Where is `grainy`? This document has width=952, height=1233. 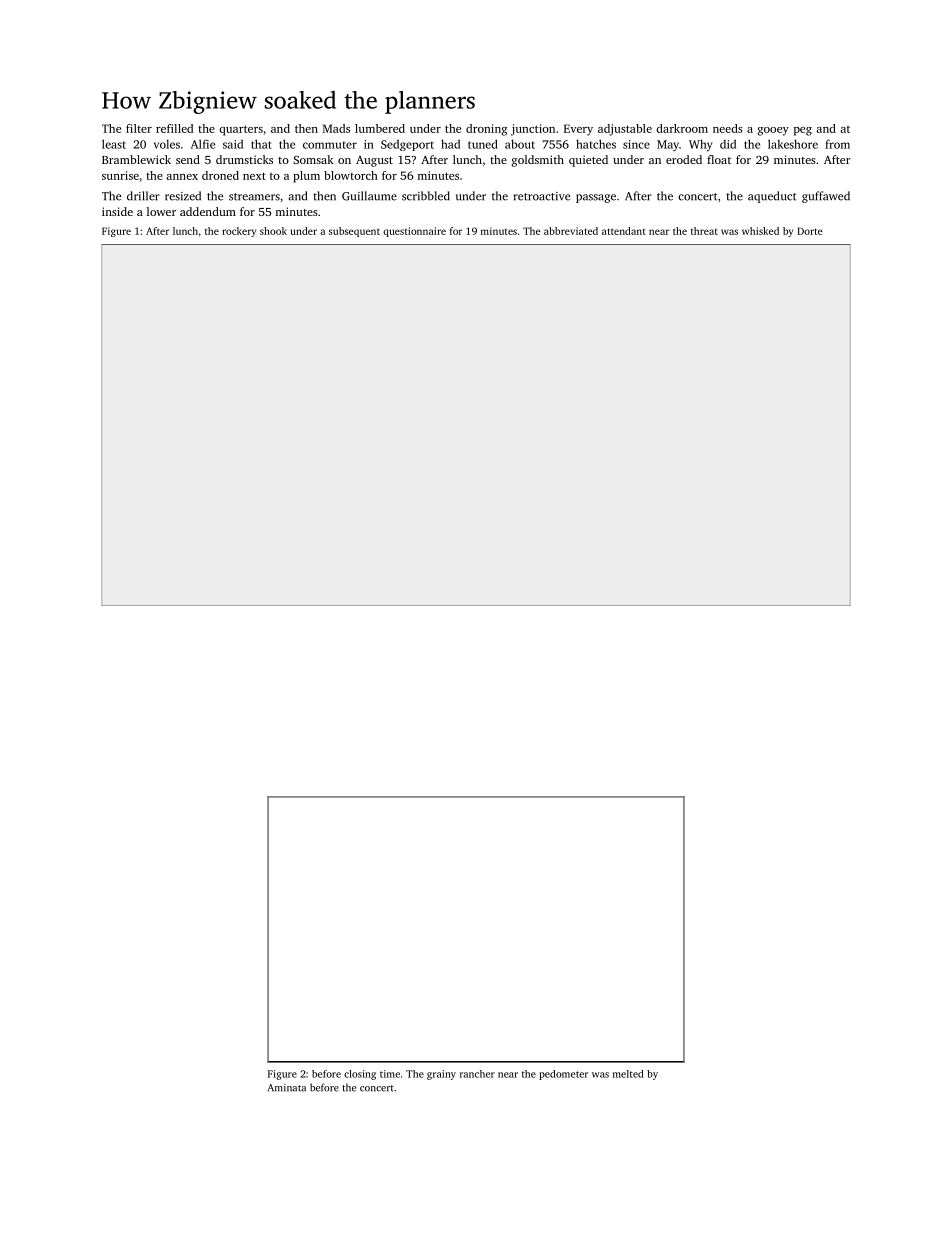 grainy is located at coordinates (441, 1075).
